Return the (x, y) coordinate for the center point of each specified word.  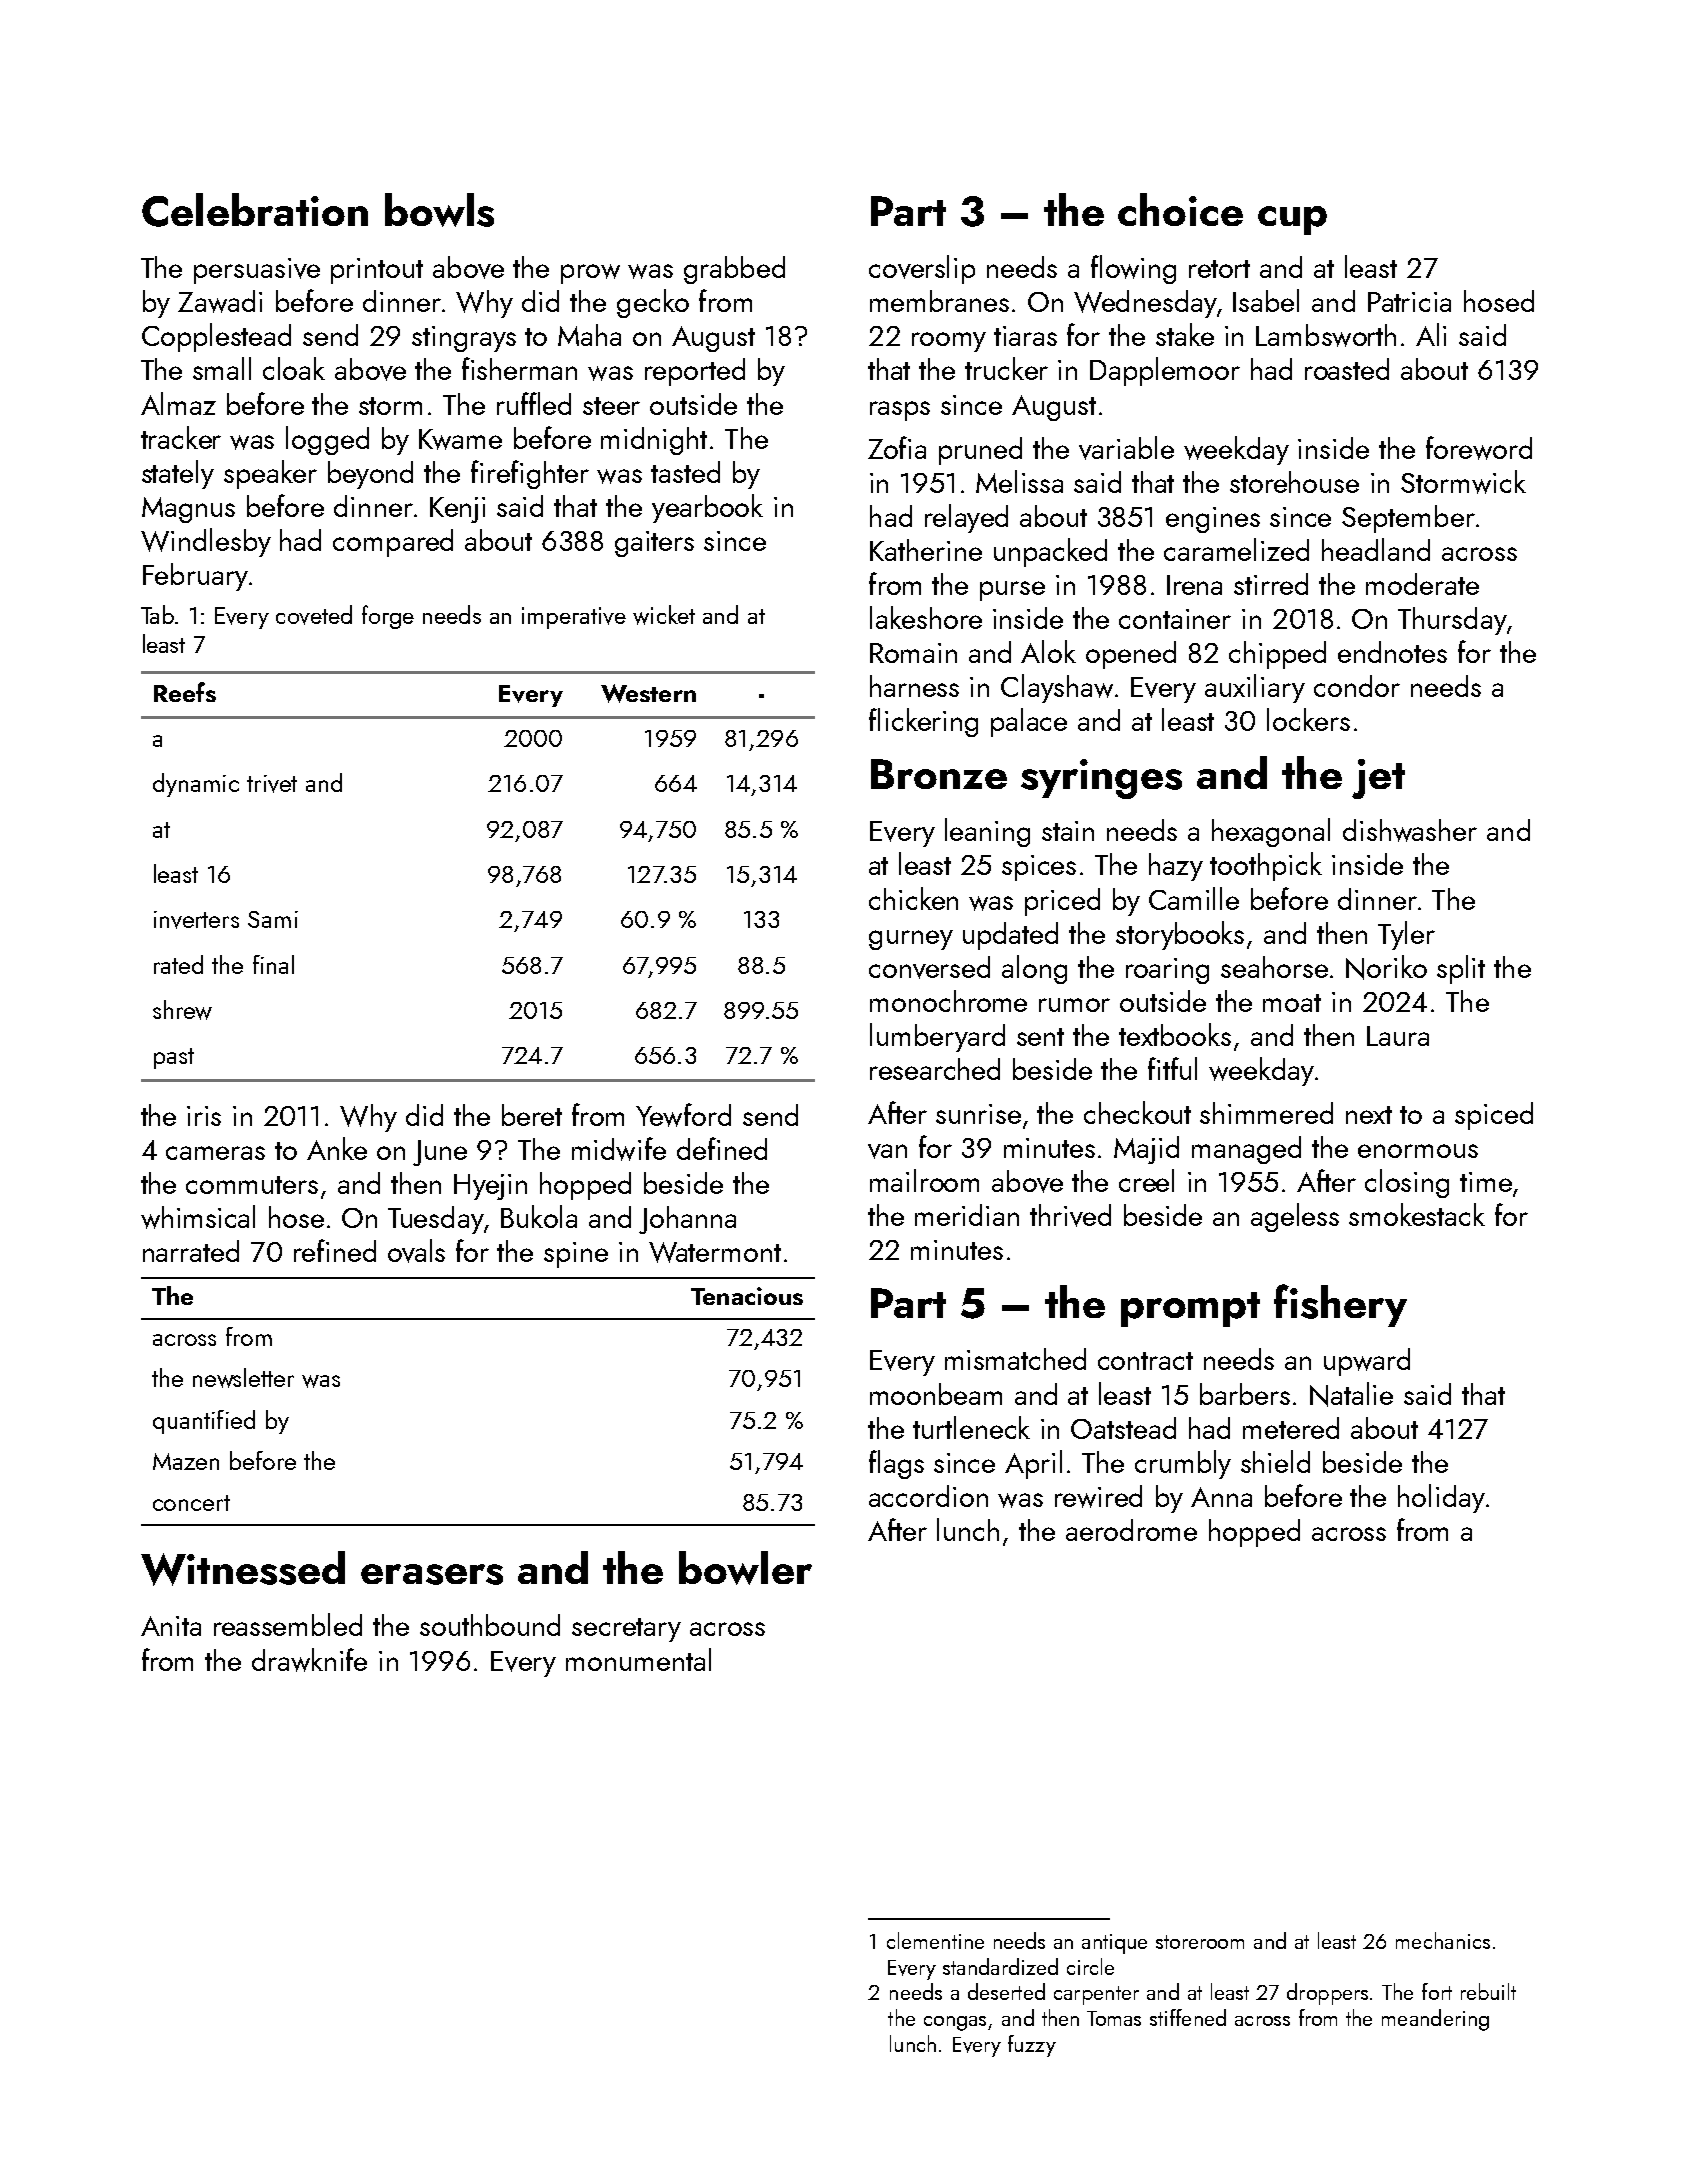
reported (695, 372)
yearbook (707, 508)
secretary (626, 1630)
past (174, 1058)
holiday (1441, 1498)
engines (1213, 520)
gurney (911, 940)
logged (327, 440)
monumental (638, 1659)
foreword (1479, 448)
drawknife (309, 1660)
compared (393, 543)
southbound (490, 1625)
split (1461, 969)
